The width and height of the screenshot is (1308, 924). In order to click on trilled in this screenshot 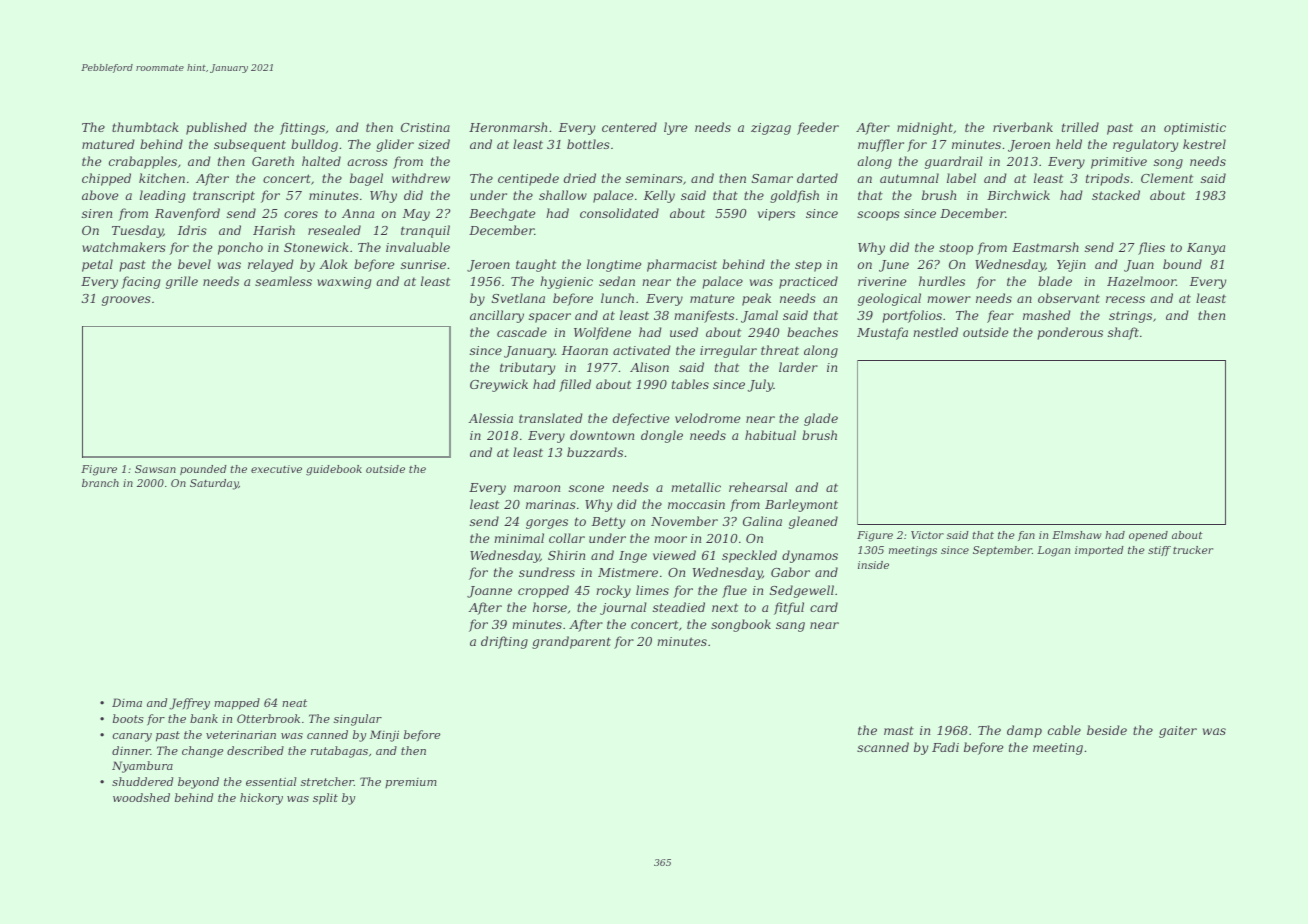, I will do `click(1080, 127)`.
